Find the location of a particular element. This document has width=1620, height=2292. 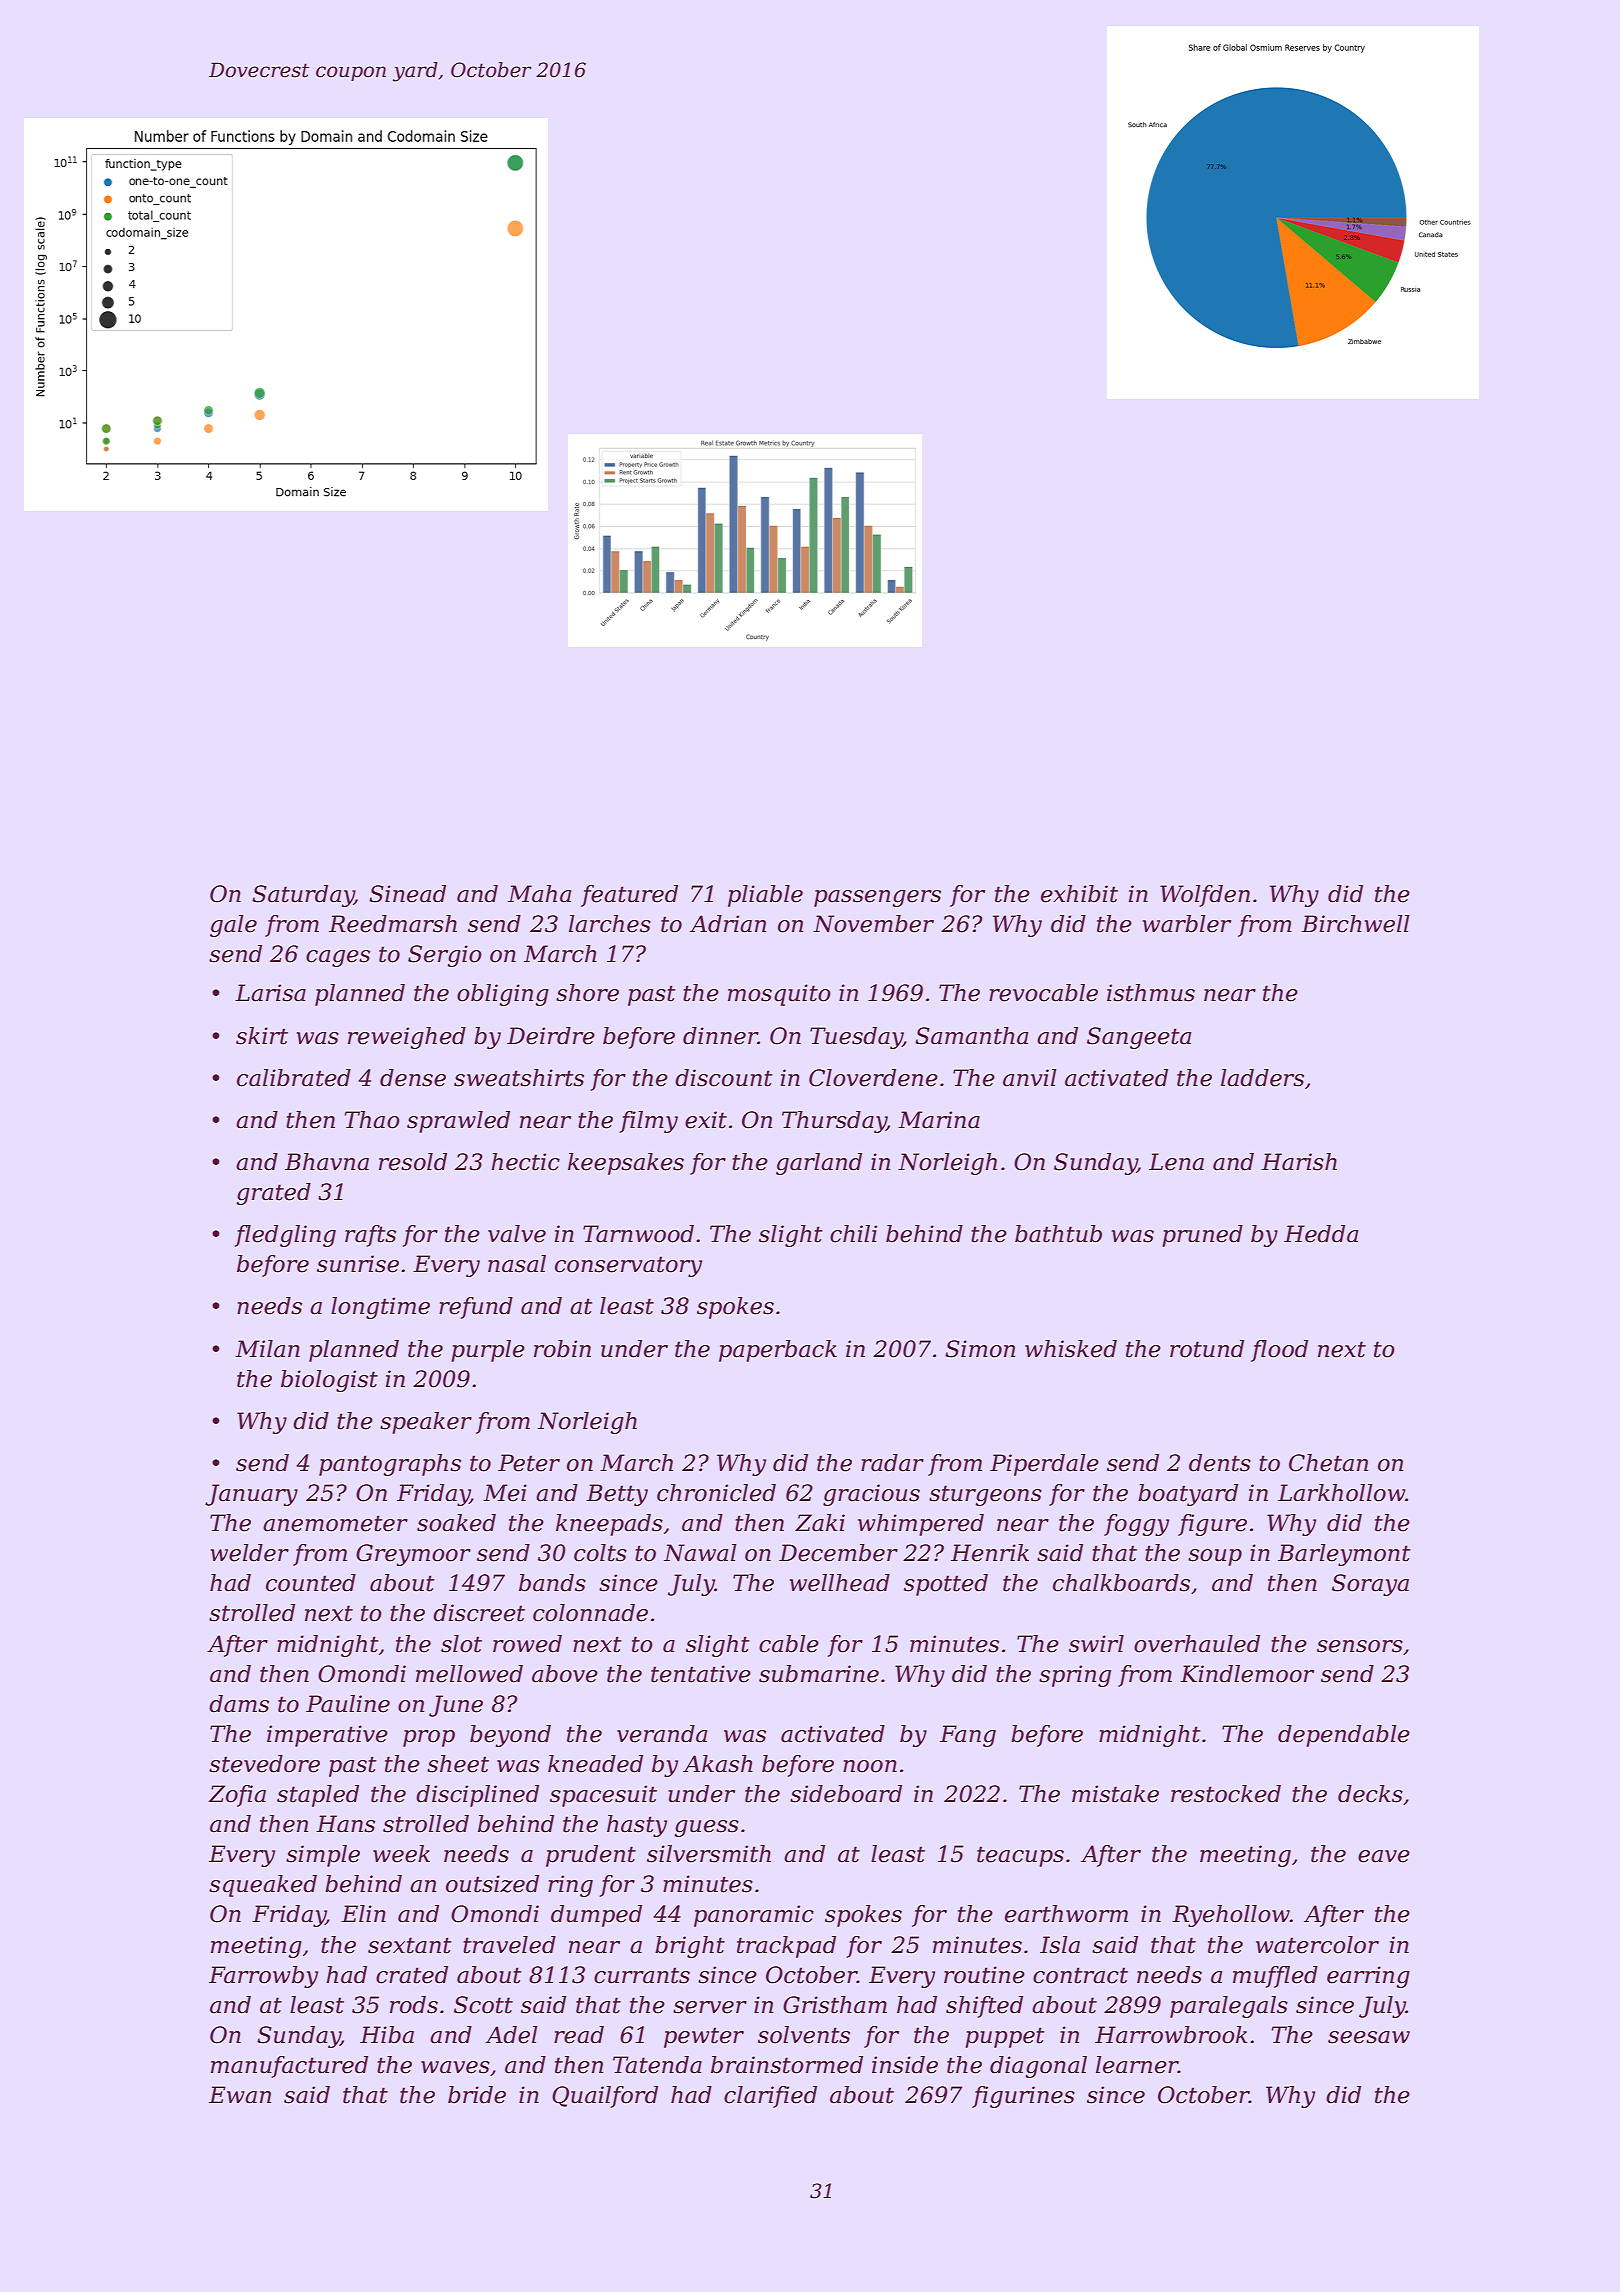

passengers is located at coordinates (877, 898).
